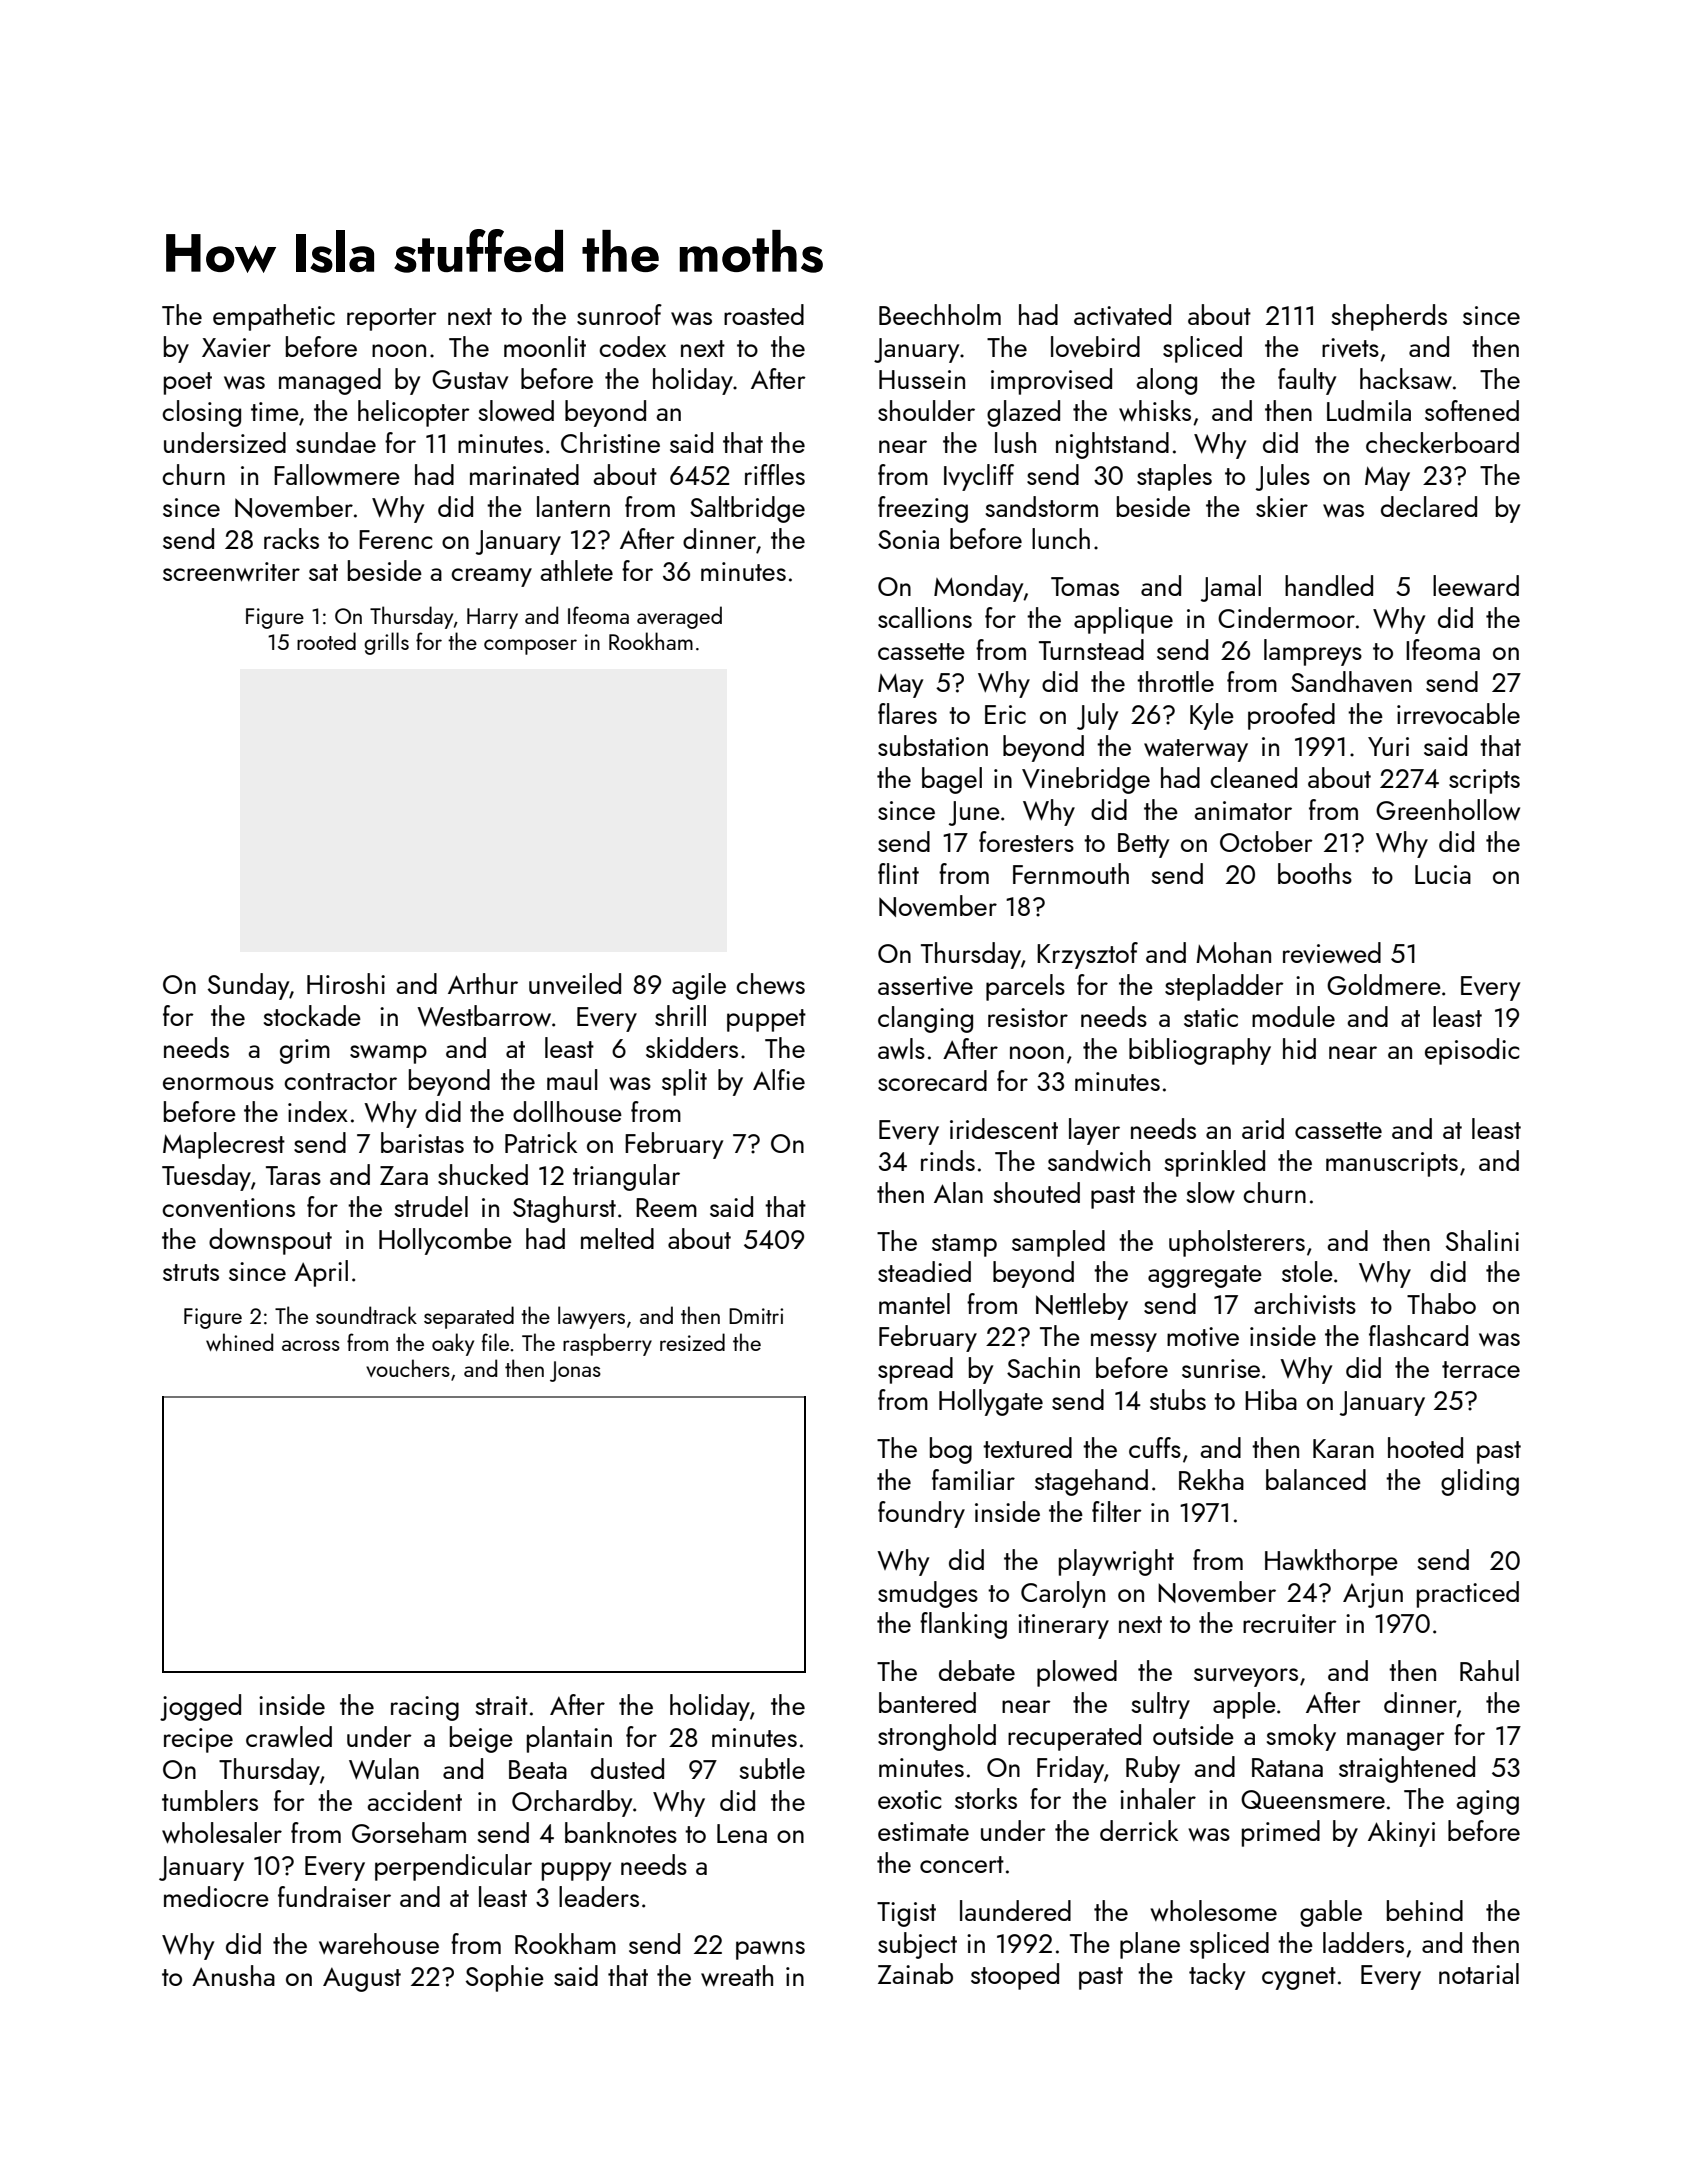 This image has width=1683, height=2178. What do you see at coordinates (210, 1800) in the image?
I see `tumblers` at bounding box center [210, 1800].
